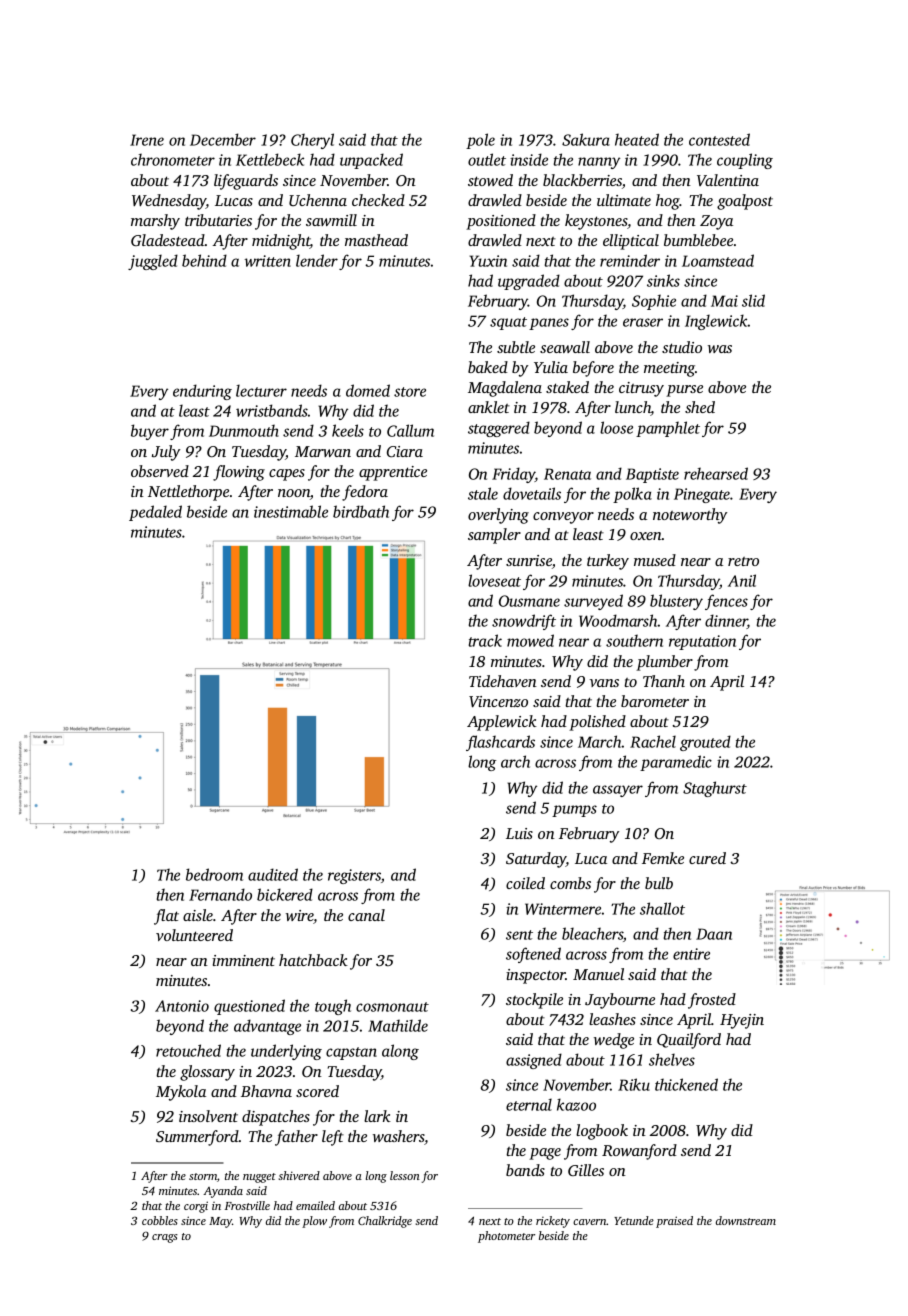 The image size is (908, 1316). What do you see at coordinates (392, 1007) in the image?
I see `cosmonaut` at bounding box center [392, 1007].
